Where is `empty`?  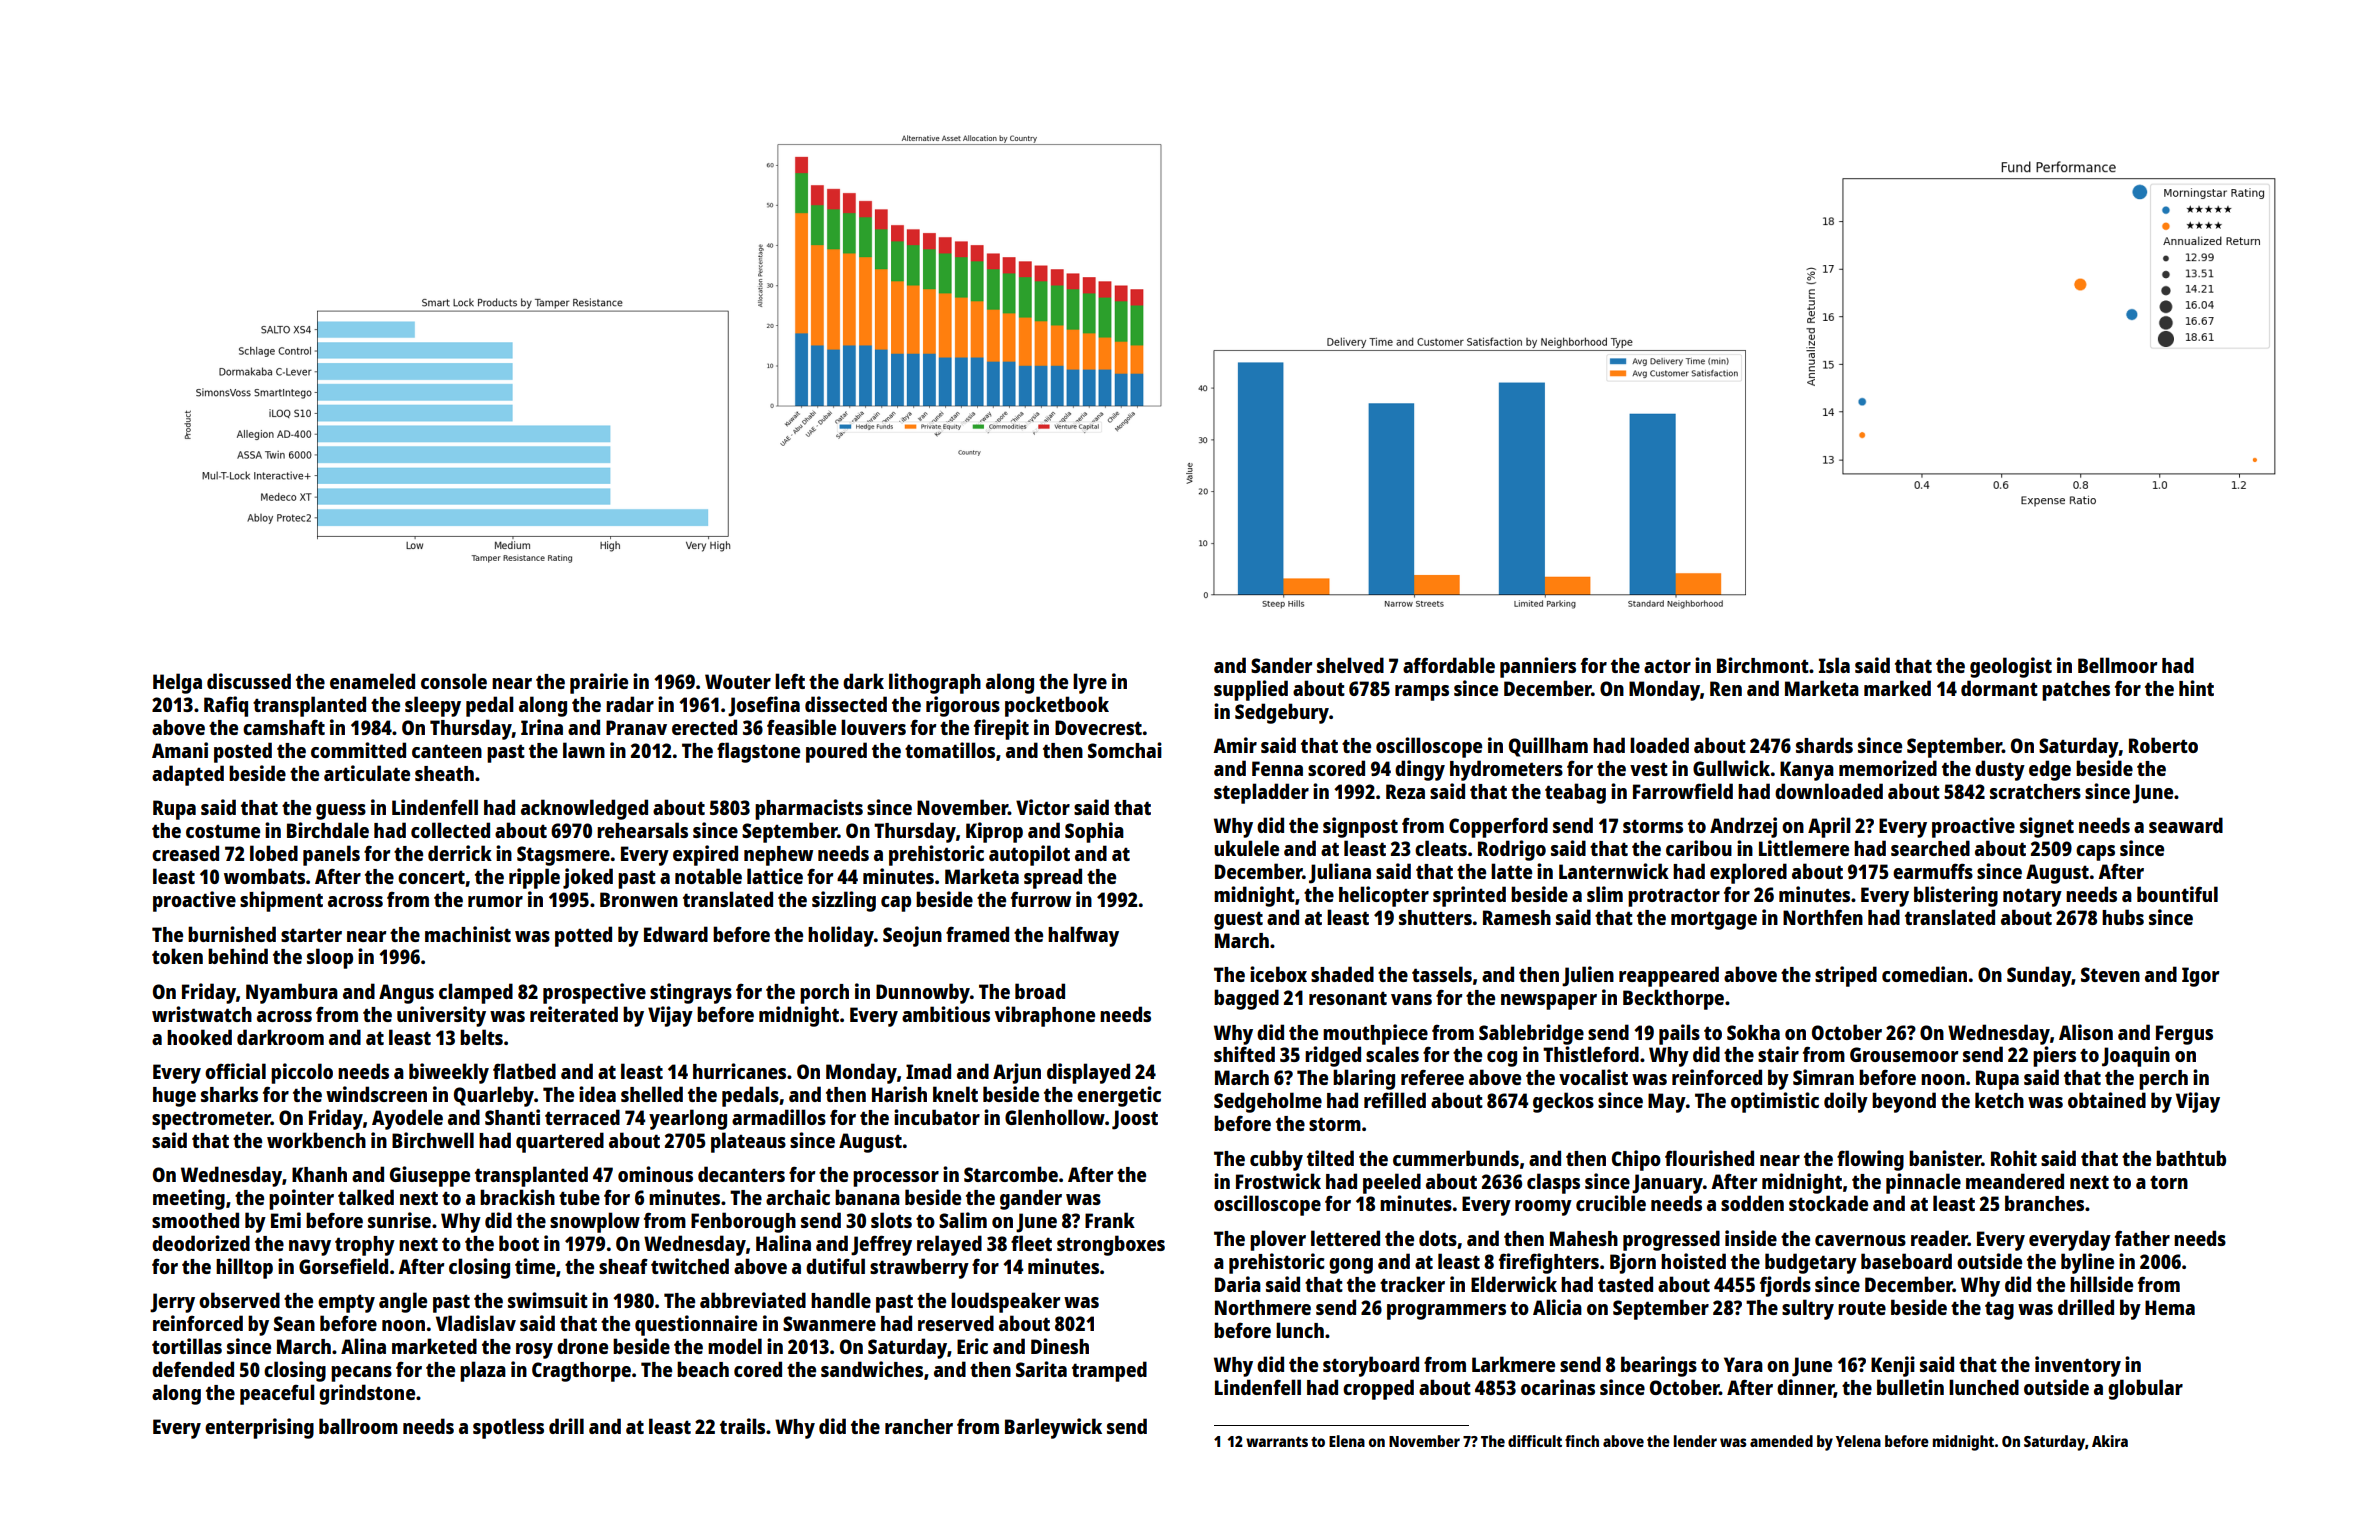
empty is located at coordinates (346, 1303).
